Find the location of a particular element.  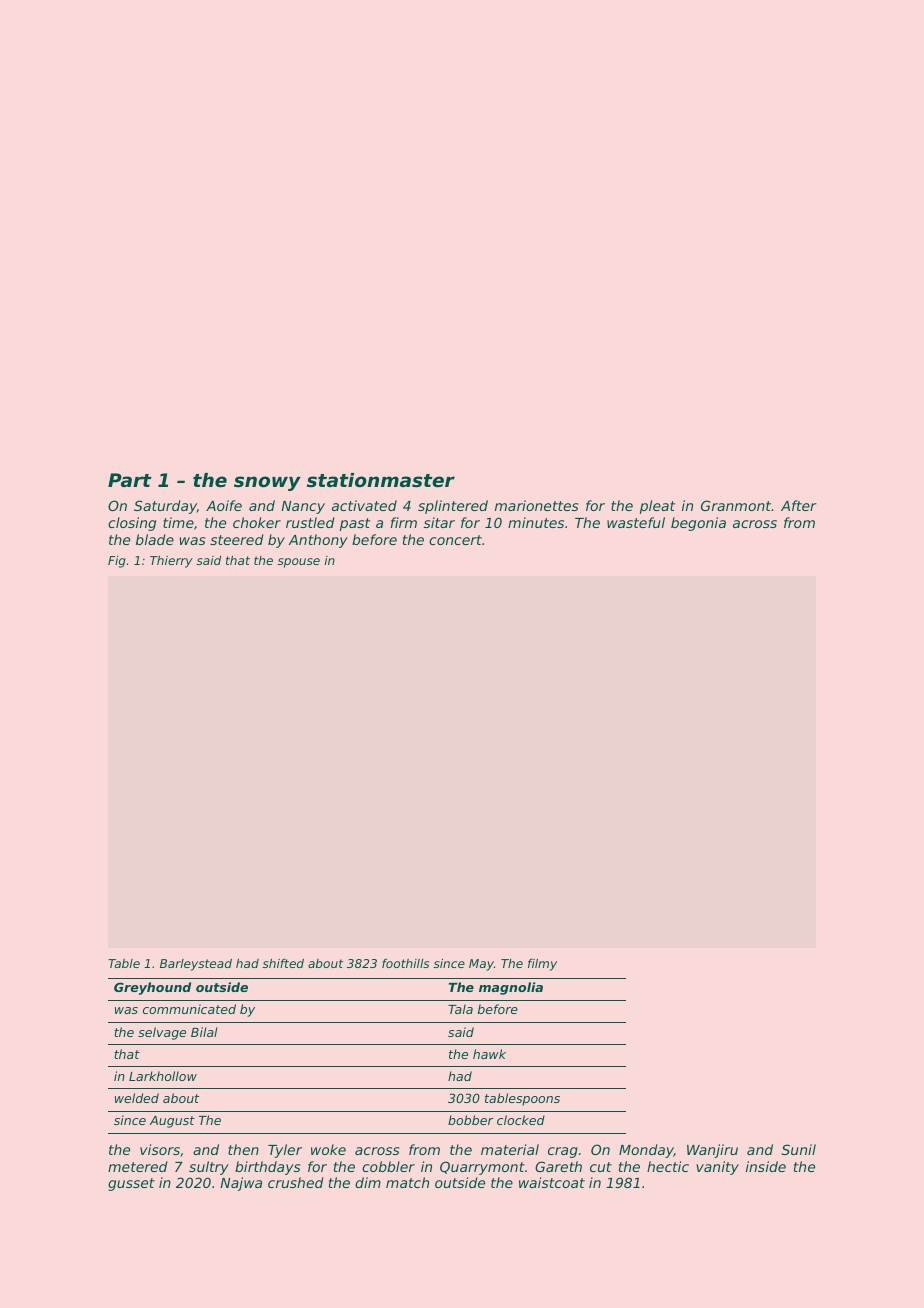

magnolia is located at coordinates (511, 988).
